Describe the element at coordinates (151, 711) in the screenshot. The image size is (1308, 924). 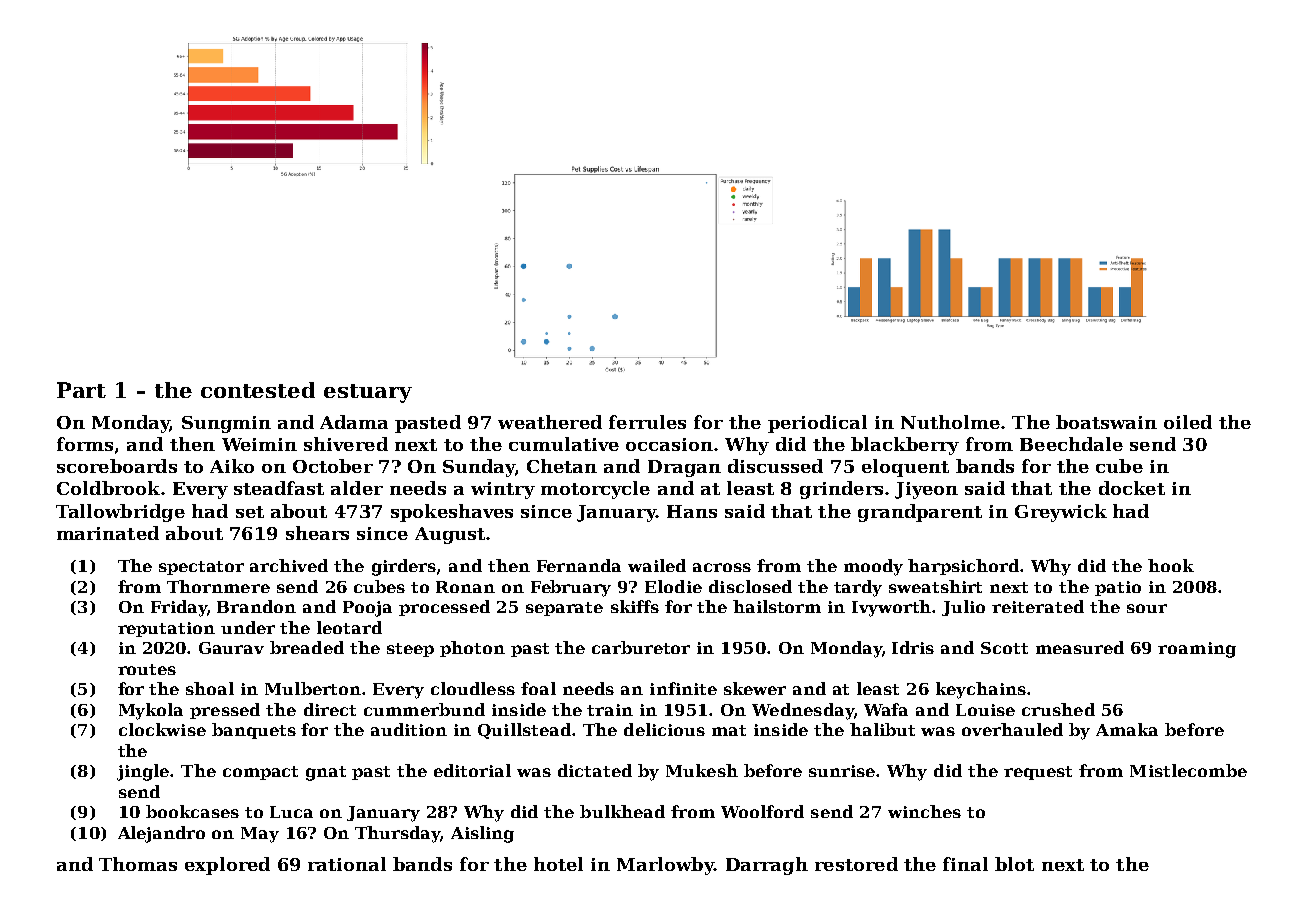
I see `Mykola` at that location.
